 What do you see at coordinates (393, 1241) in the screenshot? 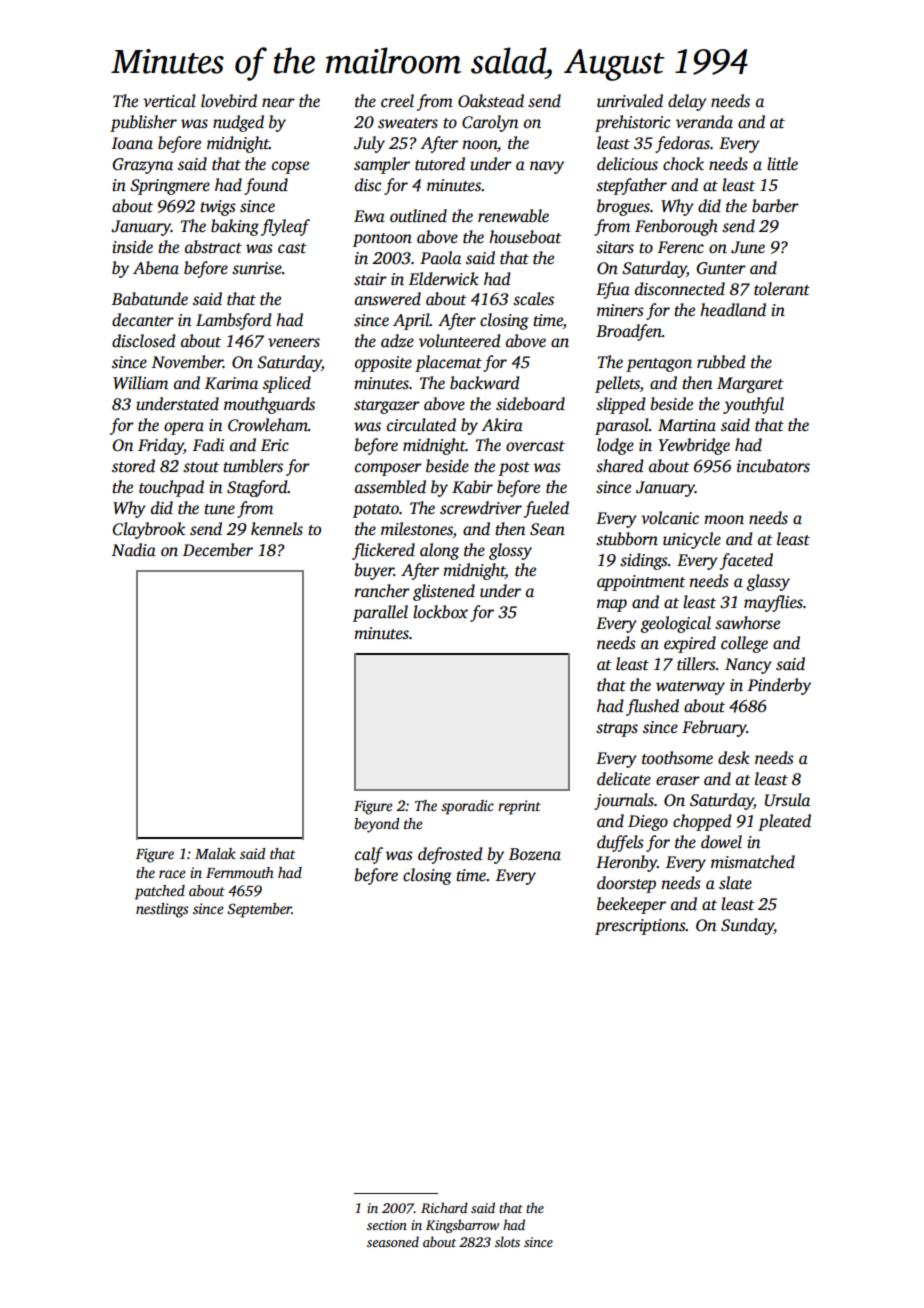
I see `seasoned` at bounding box center [393, 1241].
